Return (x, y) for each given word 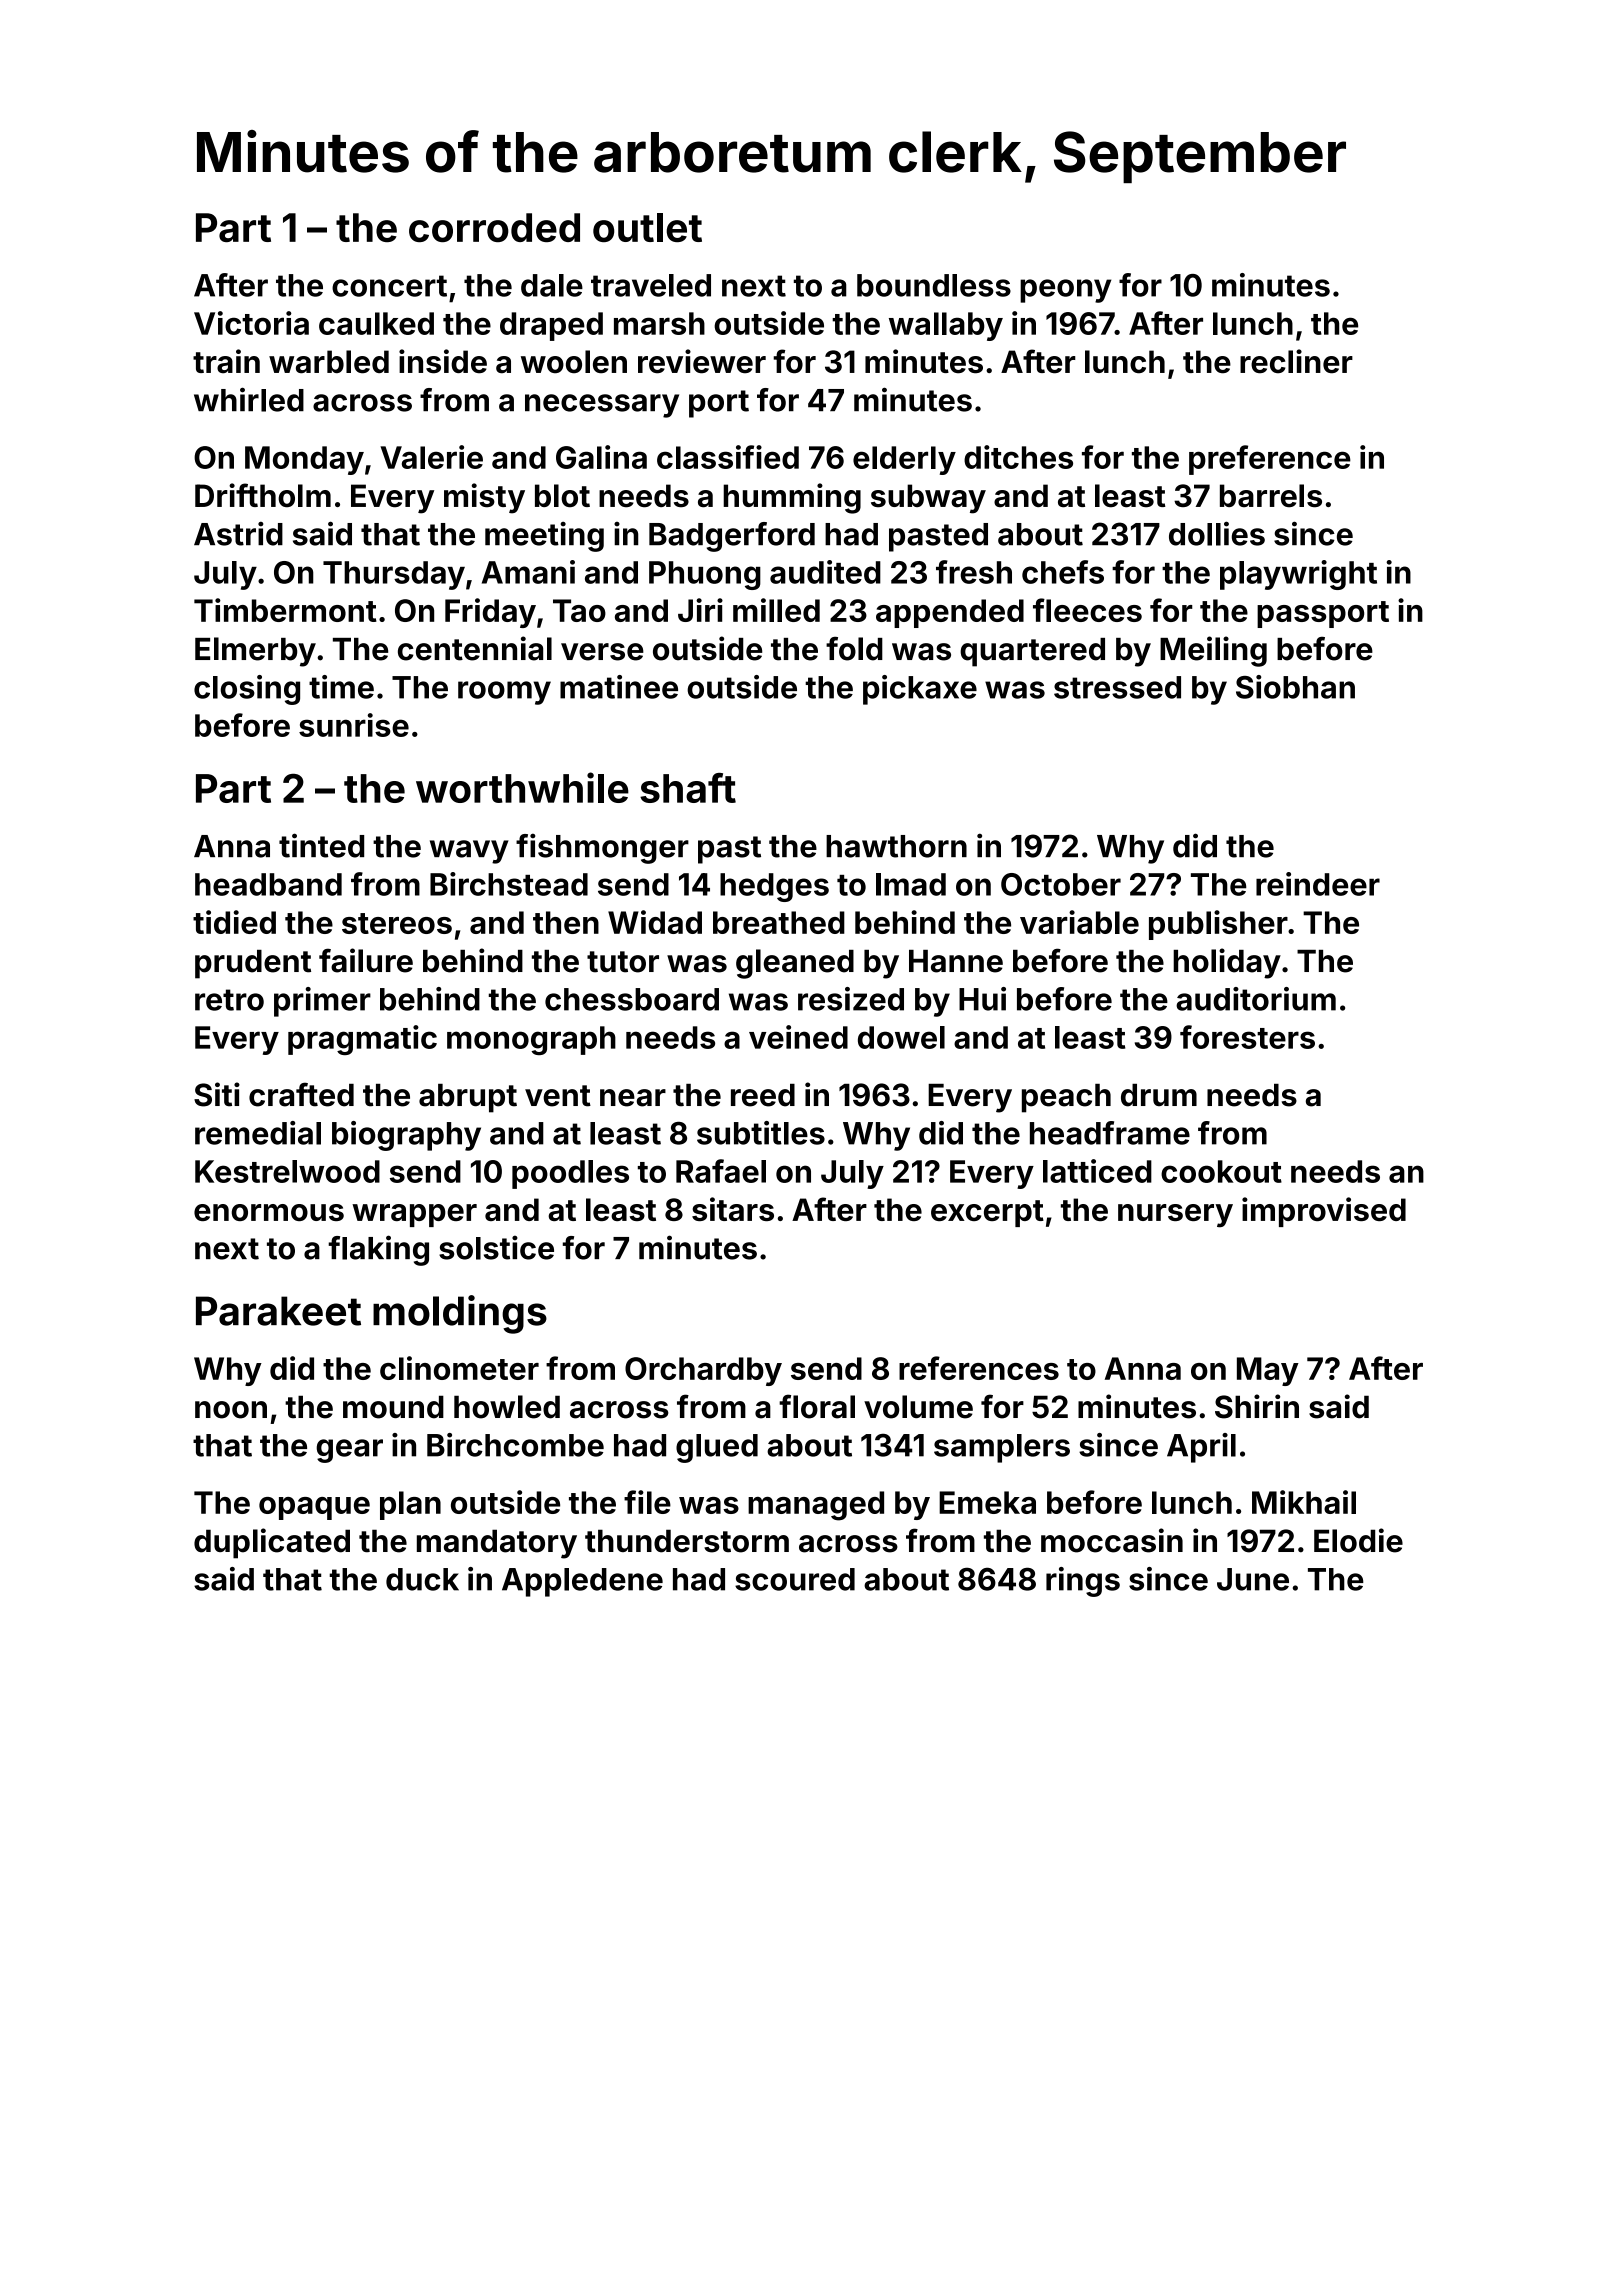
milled (776, 610)
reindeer (1318, 884)
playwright (1298, 575)
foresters (1247, 1037)
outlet (647, 227)
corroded (494, 227)
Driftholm (263, 495)
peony (1065, 291)
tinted (321, 845)
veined (798, 1037)
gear (349, 1451)
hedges (774, 887)
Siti (217, 1094)
